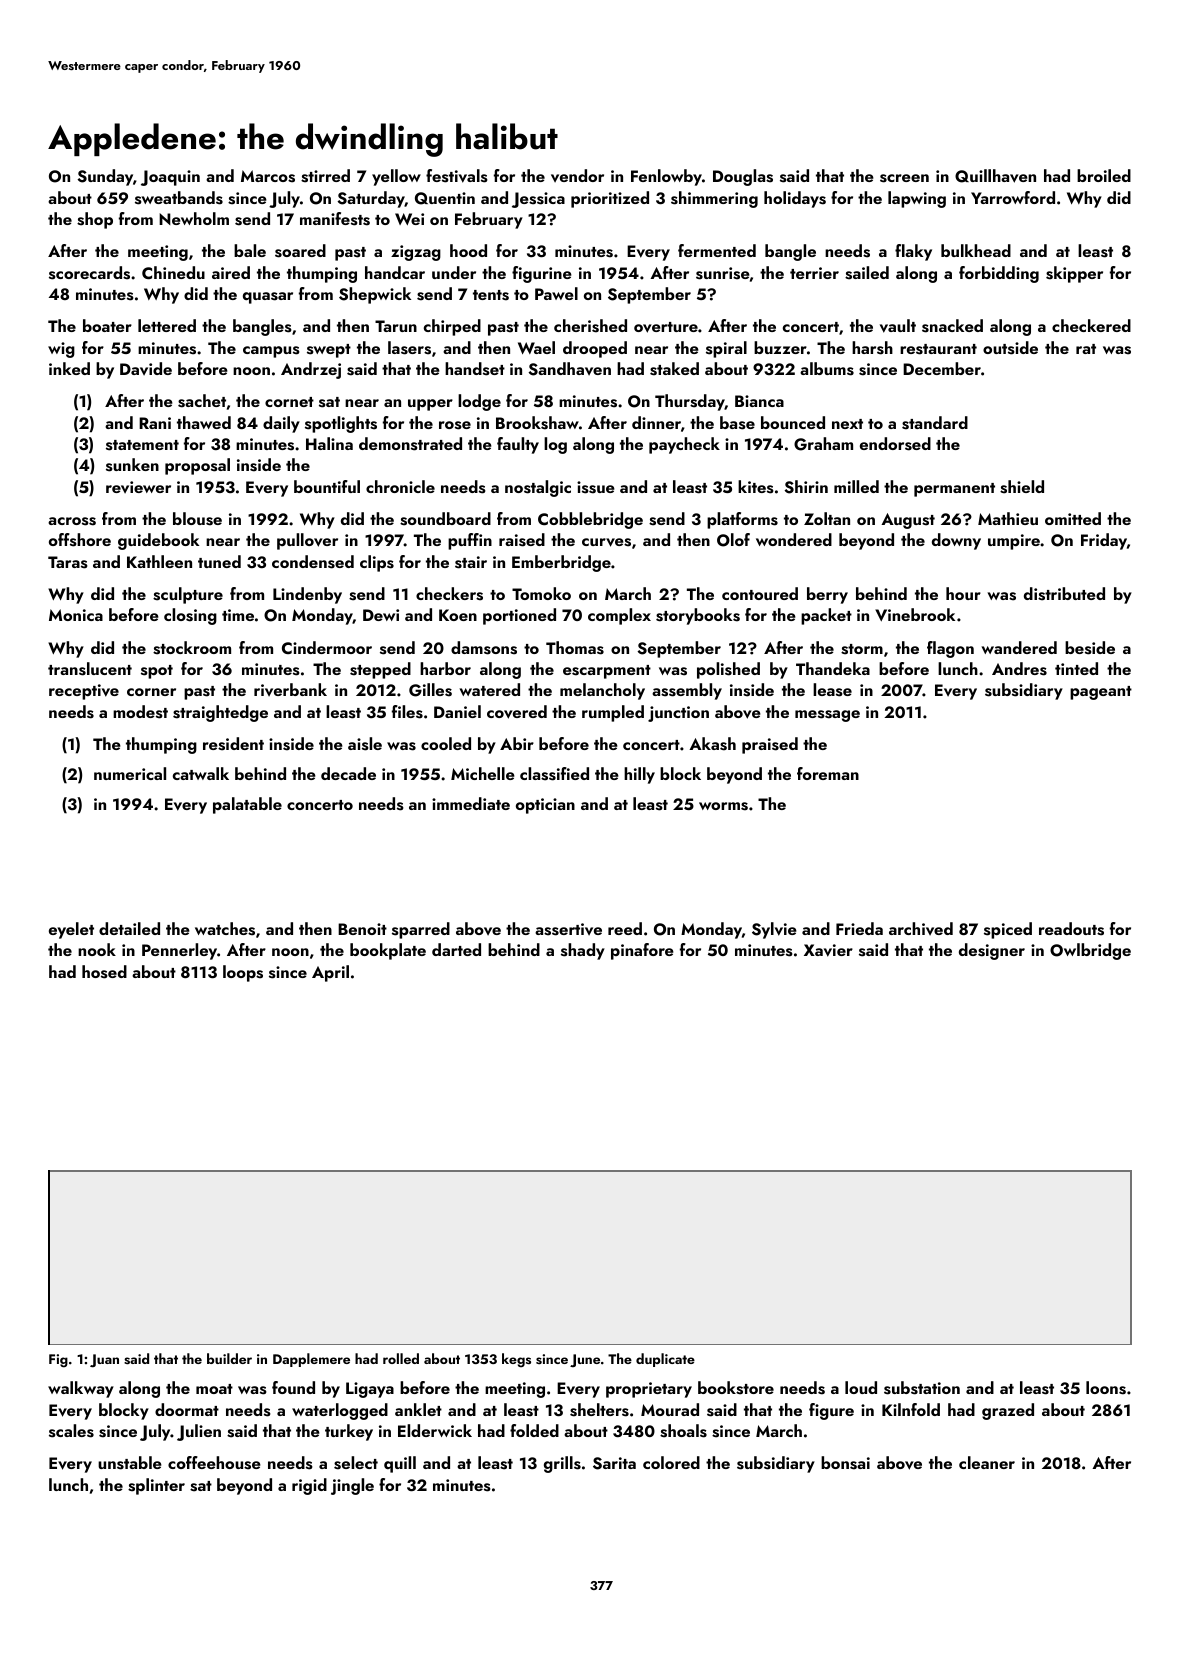 The image size is (1180, 1669). Describe the element at coordinates (1064, 594) in the screenshot. I see `distributed` at that location.
